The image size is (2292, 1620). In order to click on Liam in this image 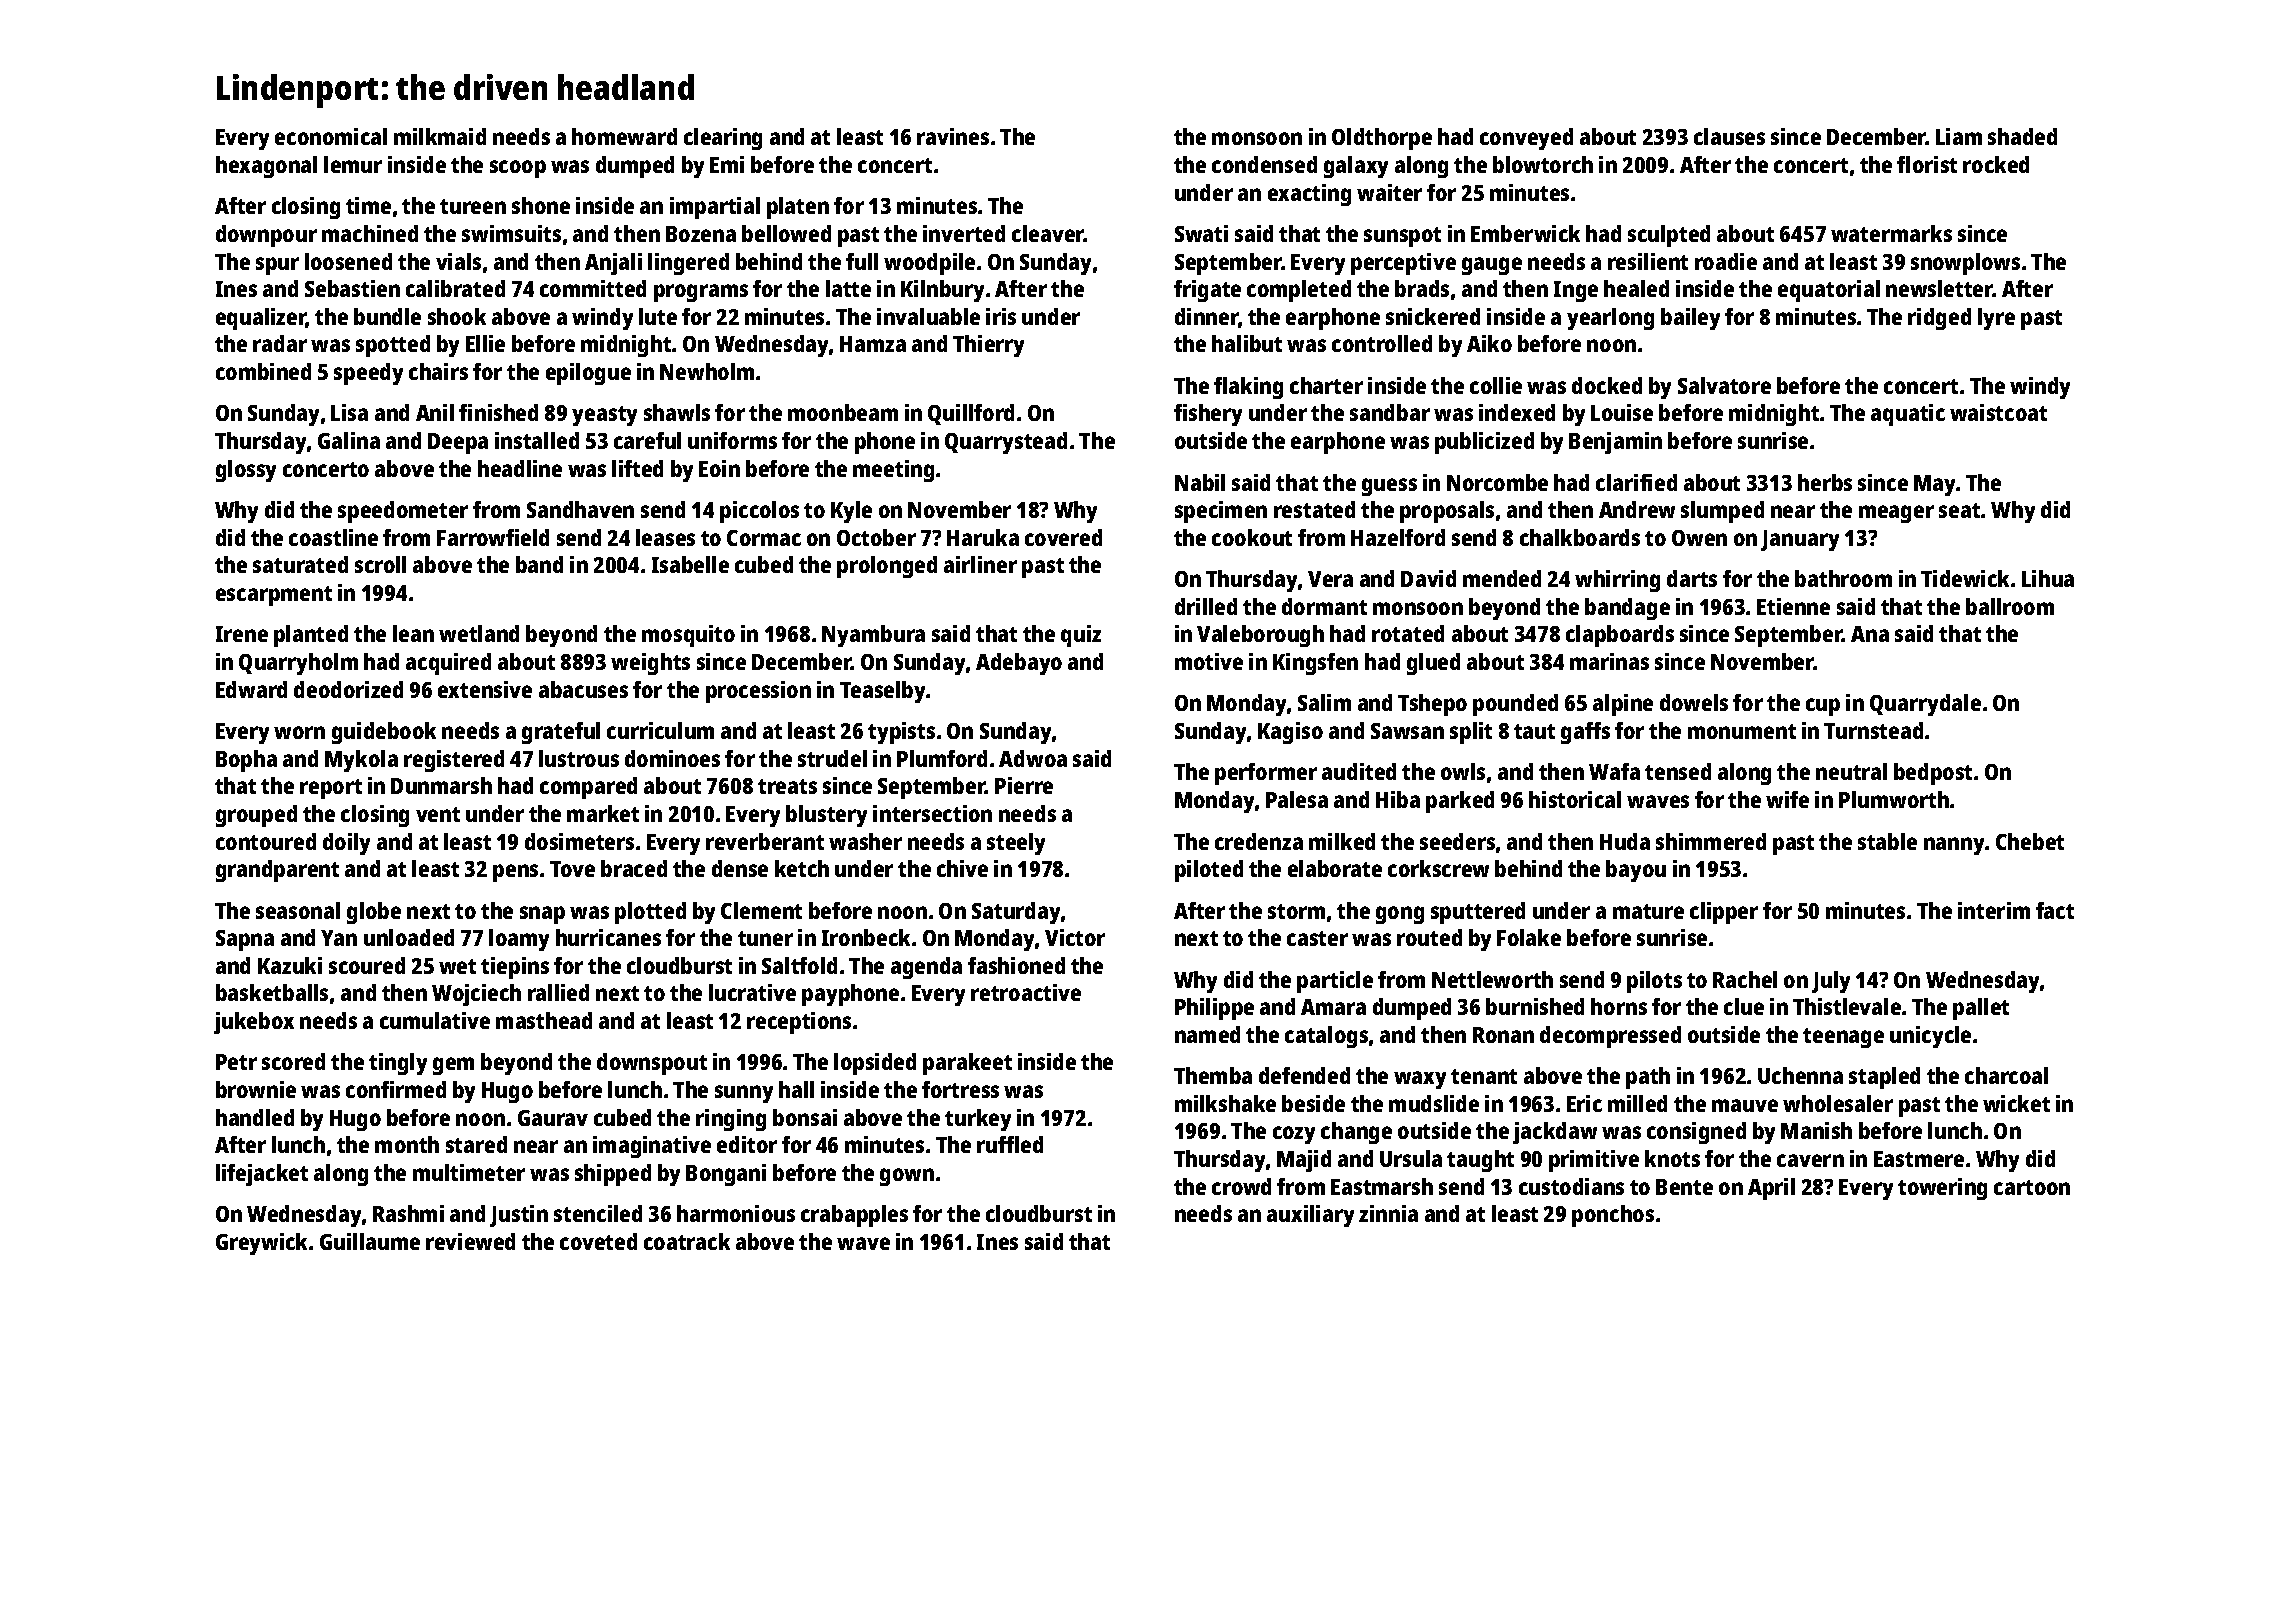, I will do `click(1959, 136)`.
